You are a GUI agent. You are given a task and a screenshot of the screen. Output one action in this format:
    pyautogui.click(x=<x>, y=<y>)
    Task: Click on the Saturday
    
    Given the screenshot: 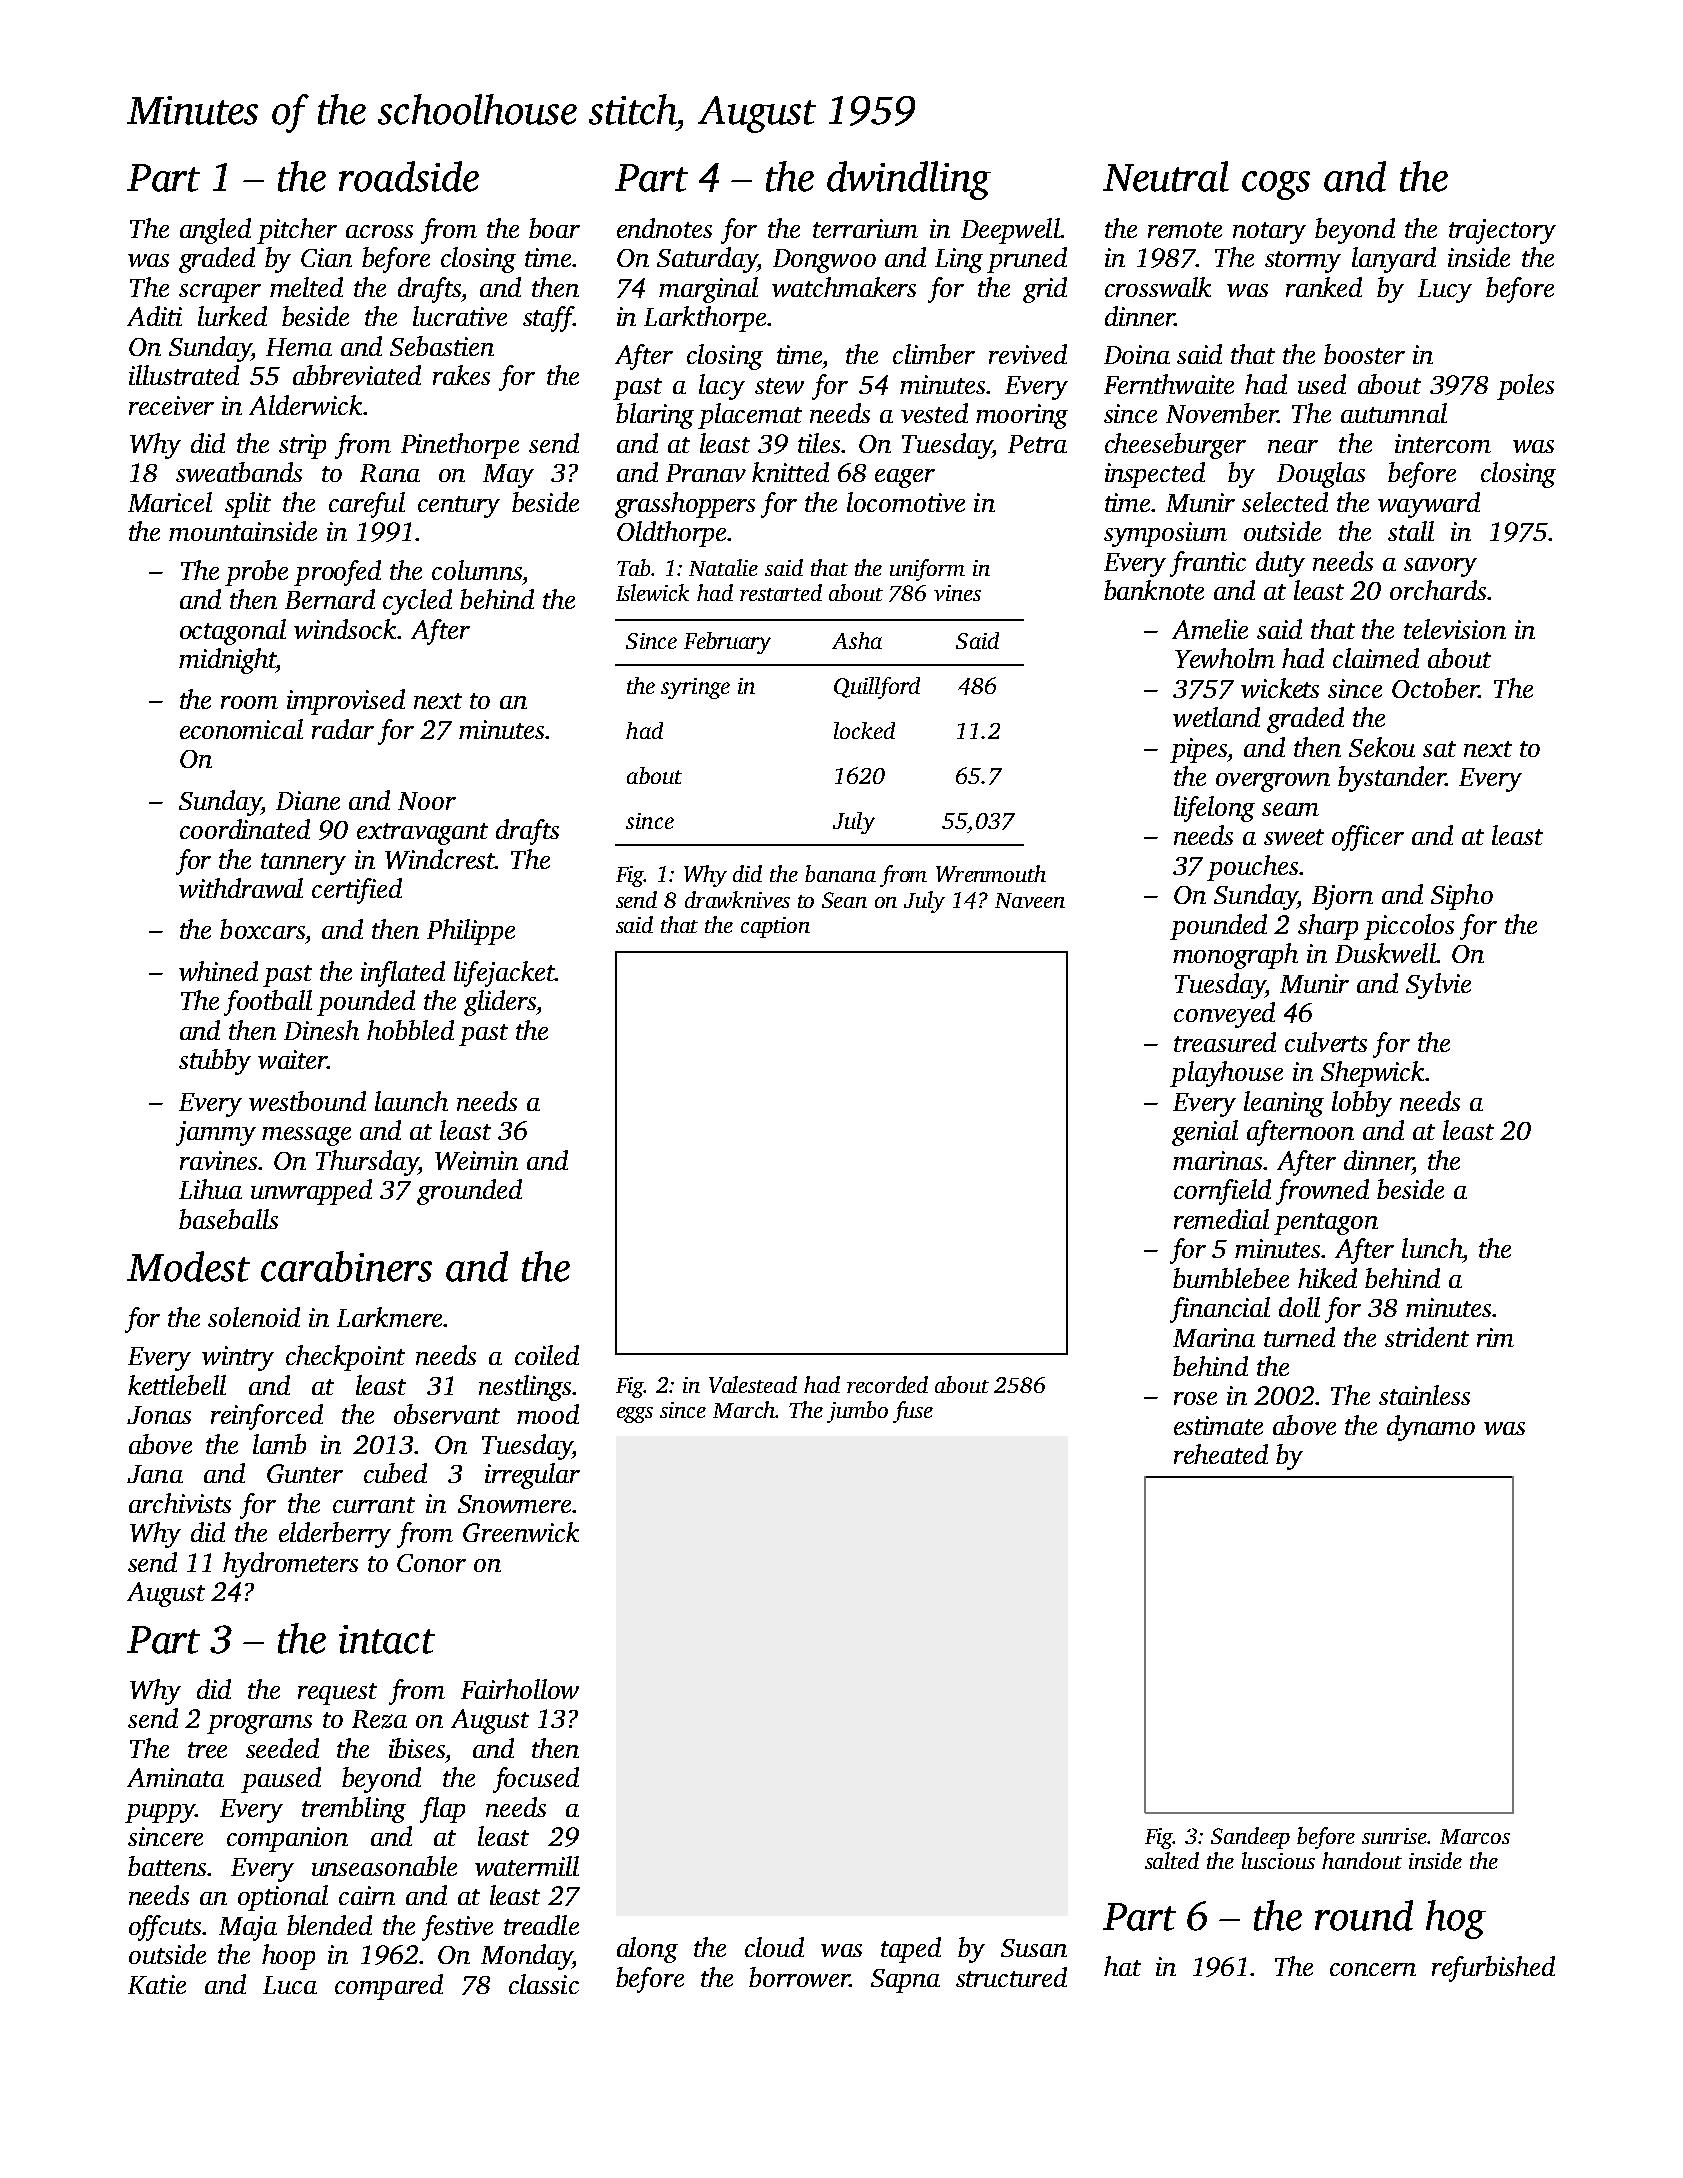 What is the action you would take?
    pyautogui.click(x=707, y=260)
